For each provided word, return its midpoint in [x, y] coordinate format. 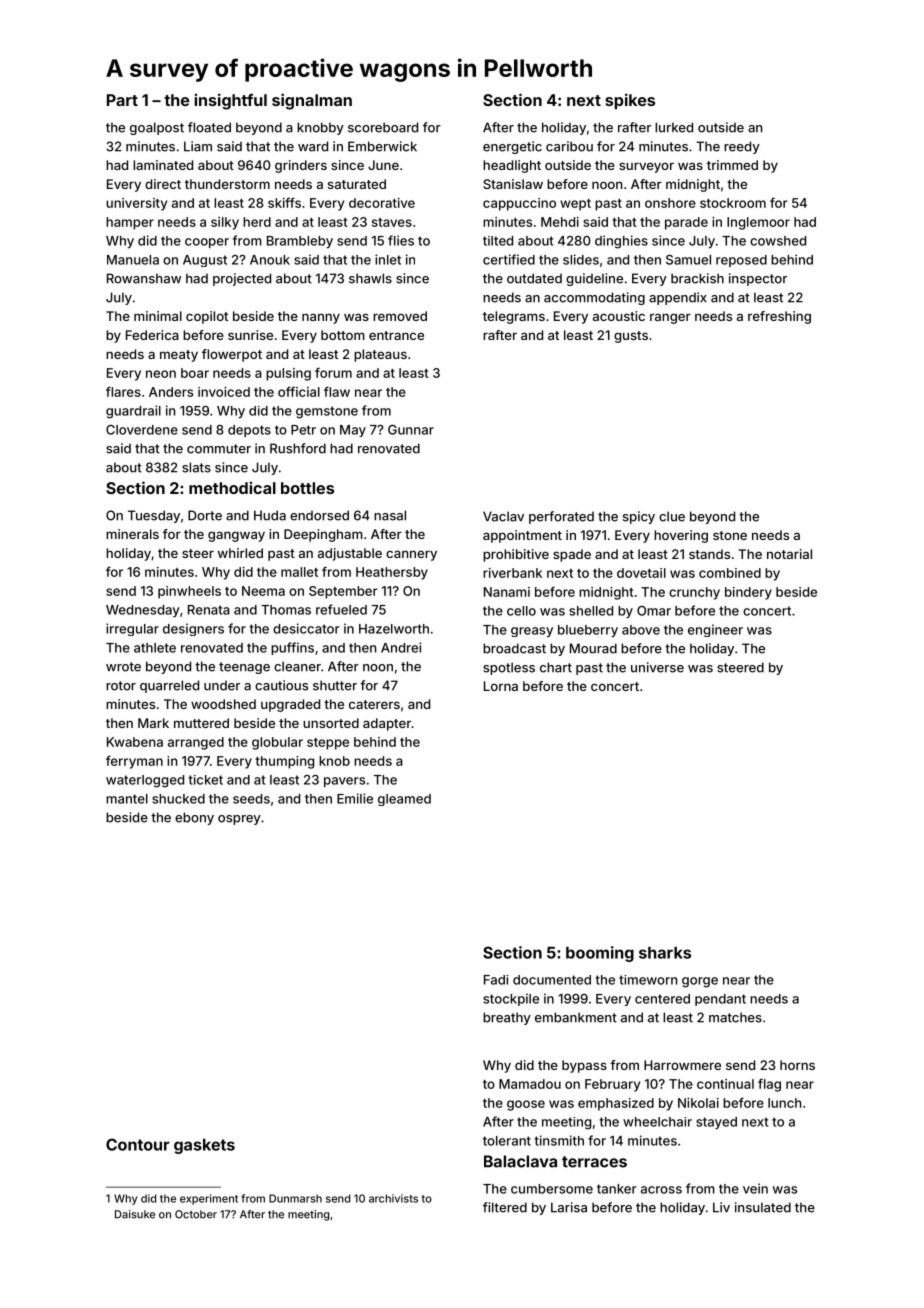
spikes [630, 101]
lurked [674, 127]
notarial [789, 554]
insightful [230, 101]
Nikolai [698, 1103]
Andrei [401, 647]
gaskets [204, 1146]
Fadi [496, 980]
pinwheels [189, 592]
